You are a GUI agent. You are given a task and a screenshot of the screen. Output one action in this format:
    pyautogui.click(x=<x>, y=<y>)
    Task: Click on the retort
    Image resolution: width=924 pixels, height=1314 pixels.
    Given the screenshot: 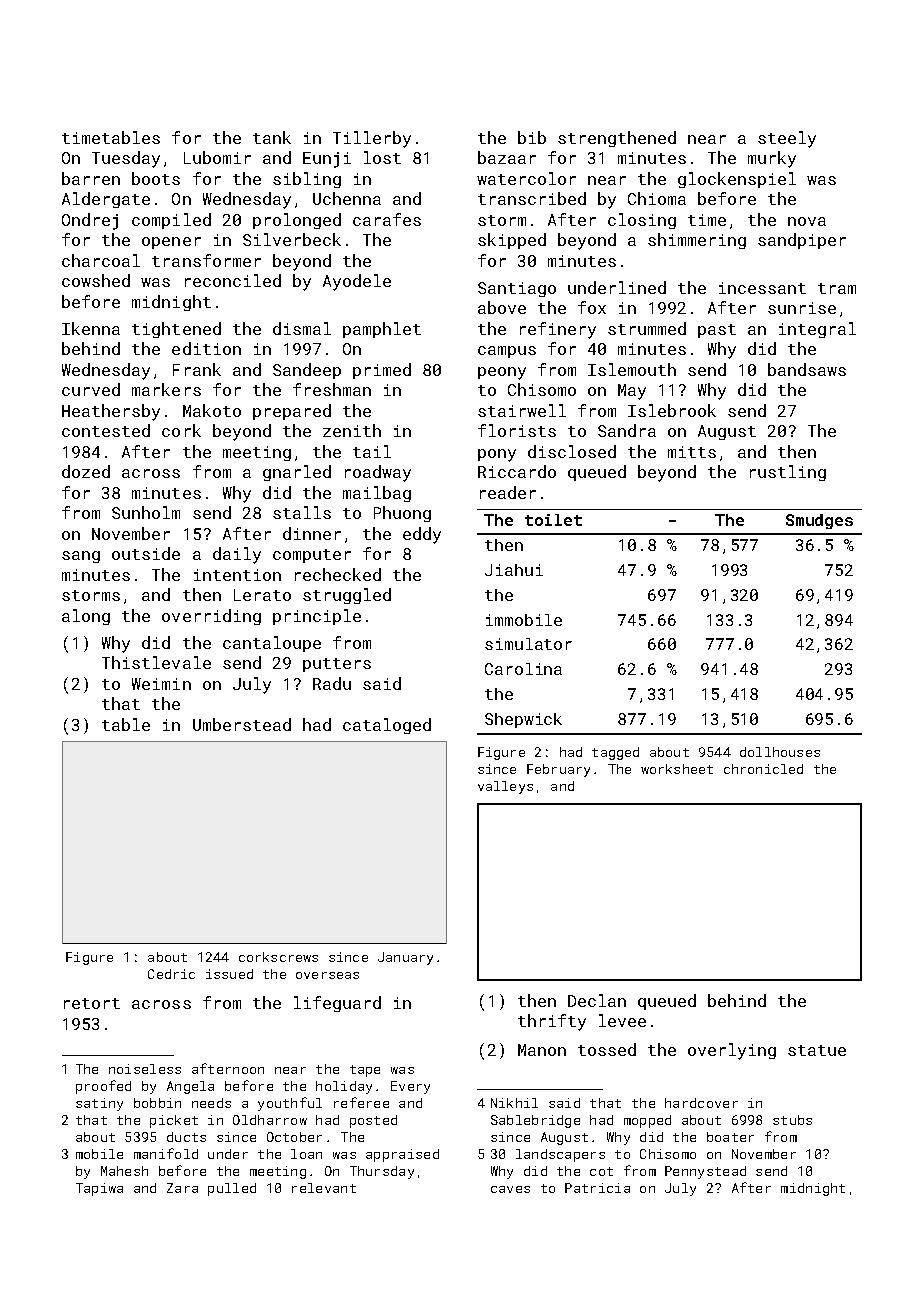 What is the action you would take?
    pyautogui.click(x=92, y=1003)
